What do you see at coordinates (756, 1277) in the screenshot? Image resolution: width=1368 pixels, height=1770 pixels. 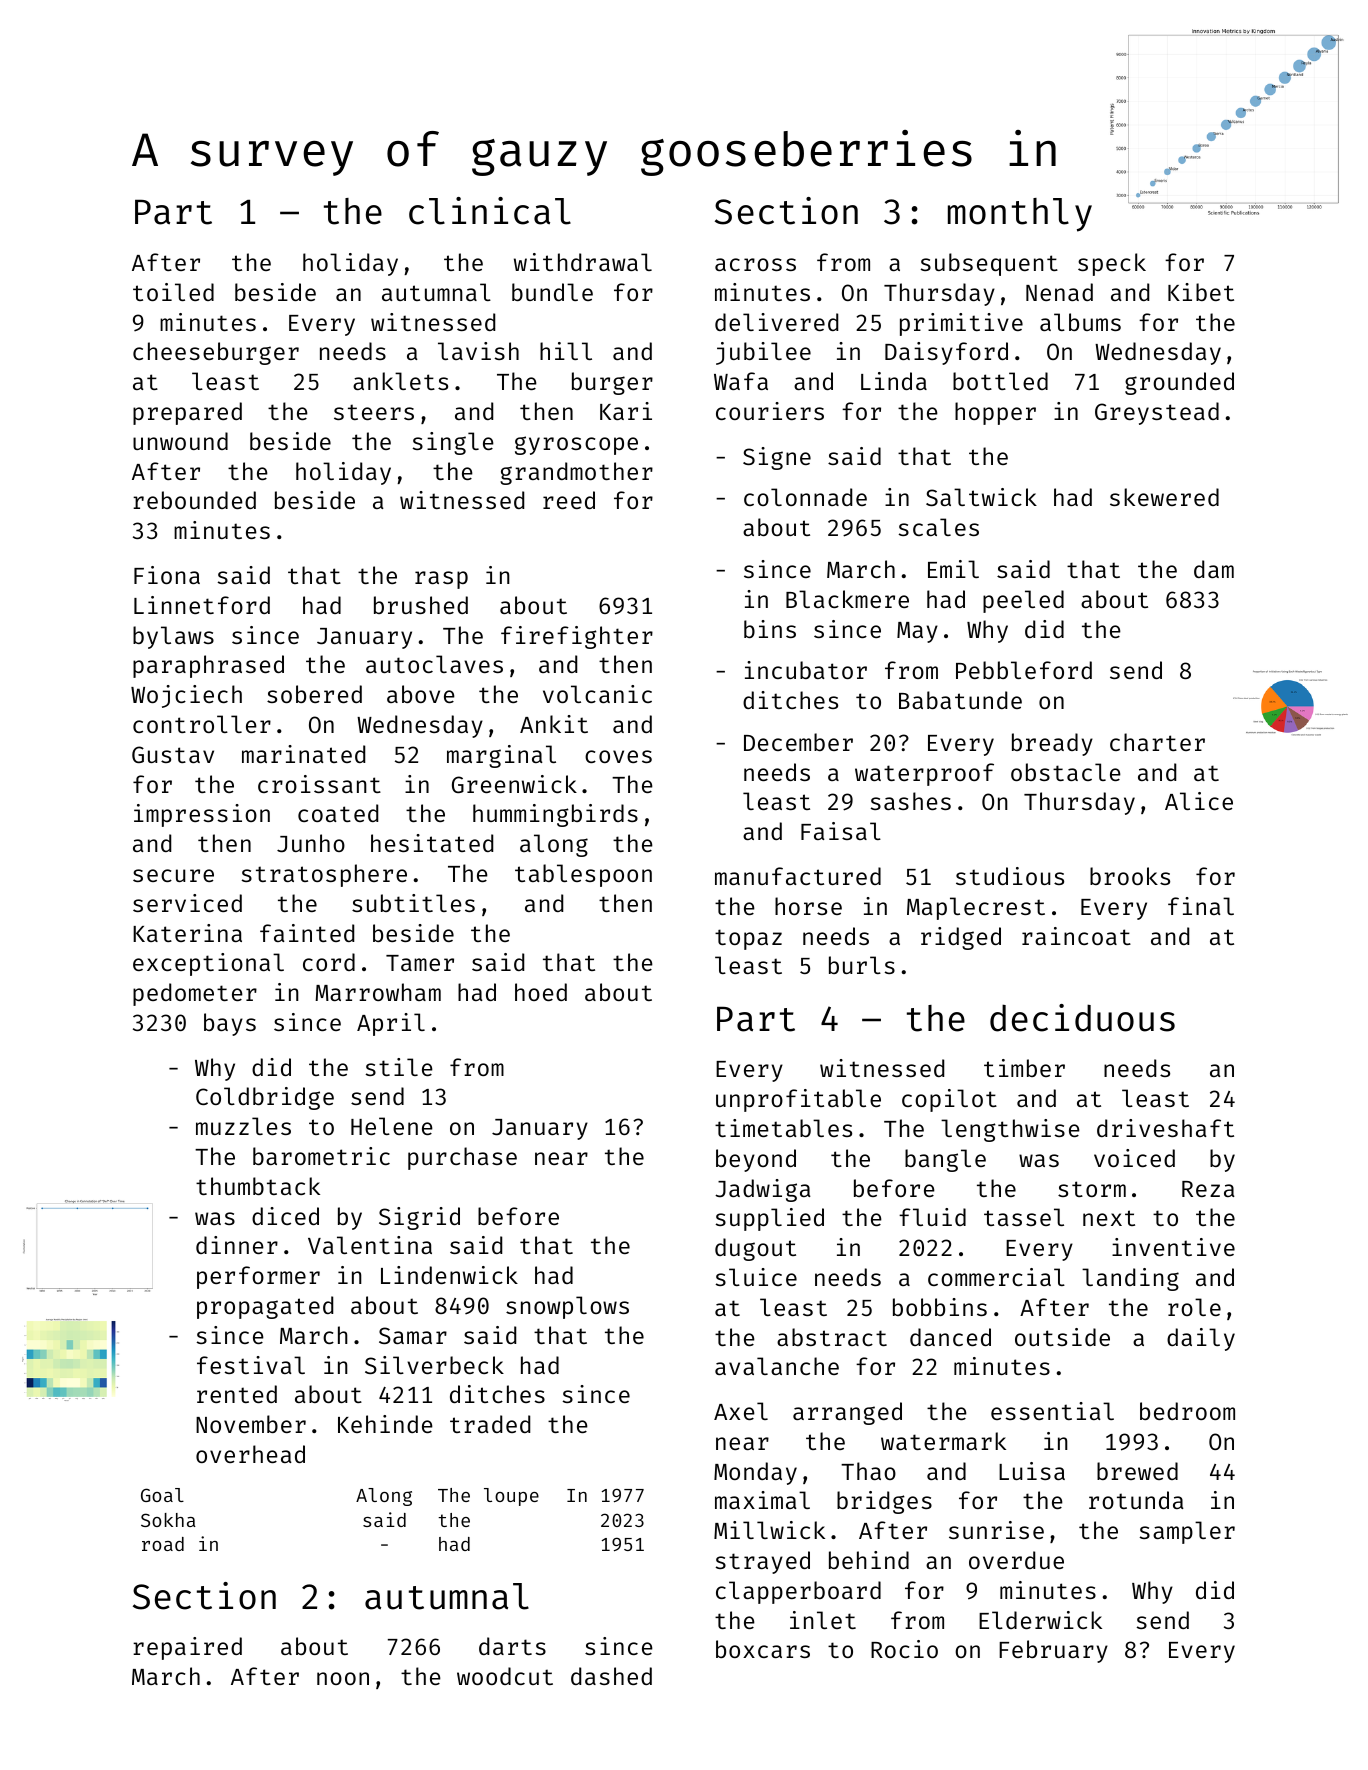 I see `sluice` at bounding box center [756, 1277].
